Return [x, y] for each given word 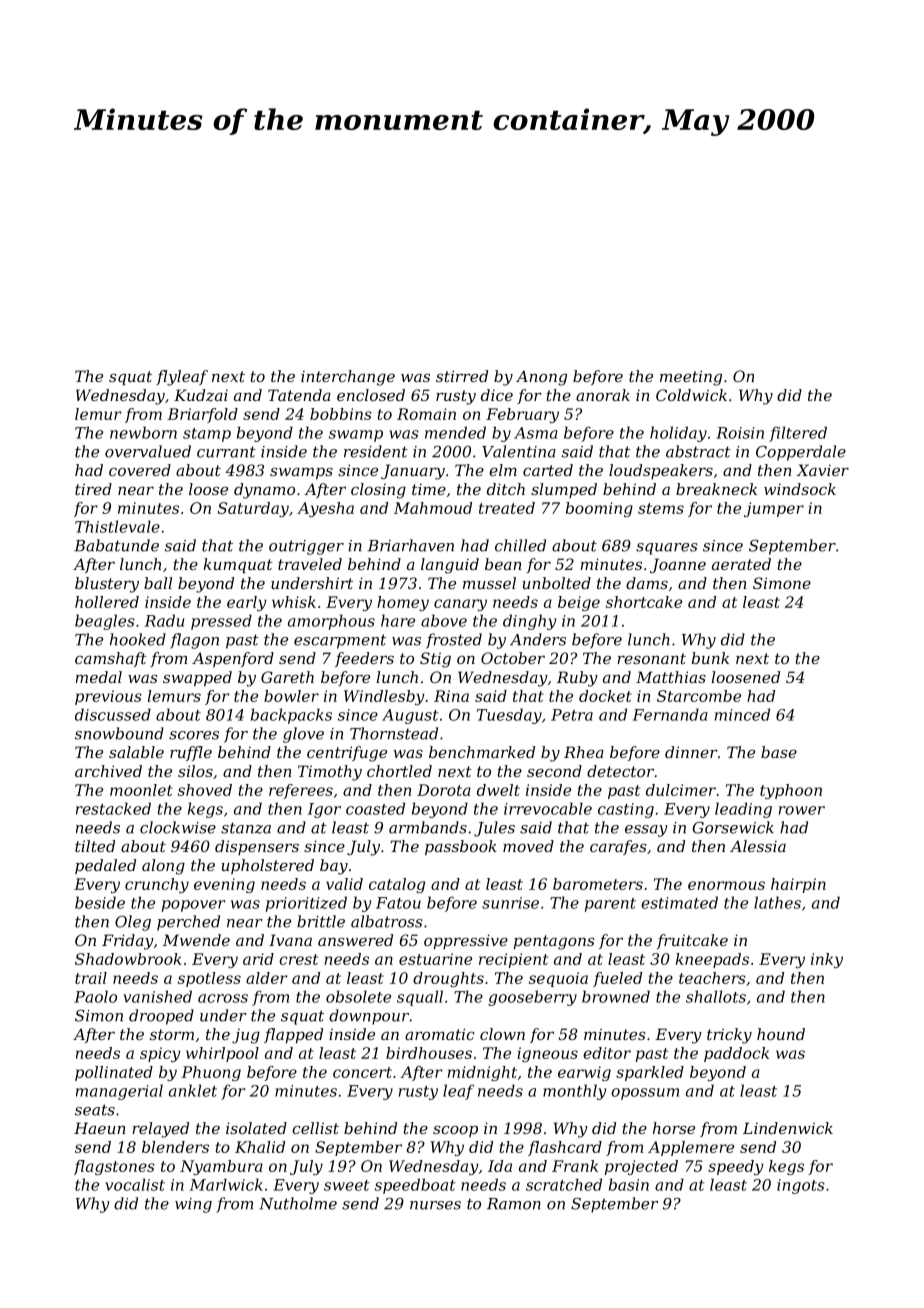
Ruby [577, 679]
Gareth [287, 677]
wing [193, 1205]
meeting [691, 378]
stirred [462, 376]
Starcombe [699, 696]
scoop [455, 1131]
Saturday [253, 509]
